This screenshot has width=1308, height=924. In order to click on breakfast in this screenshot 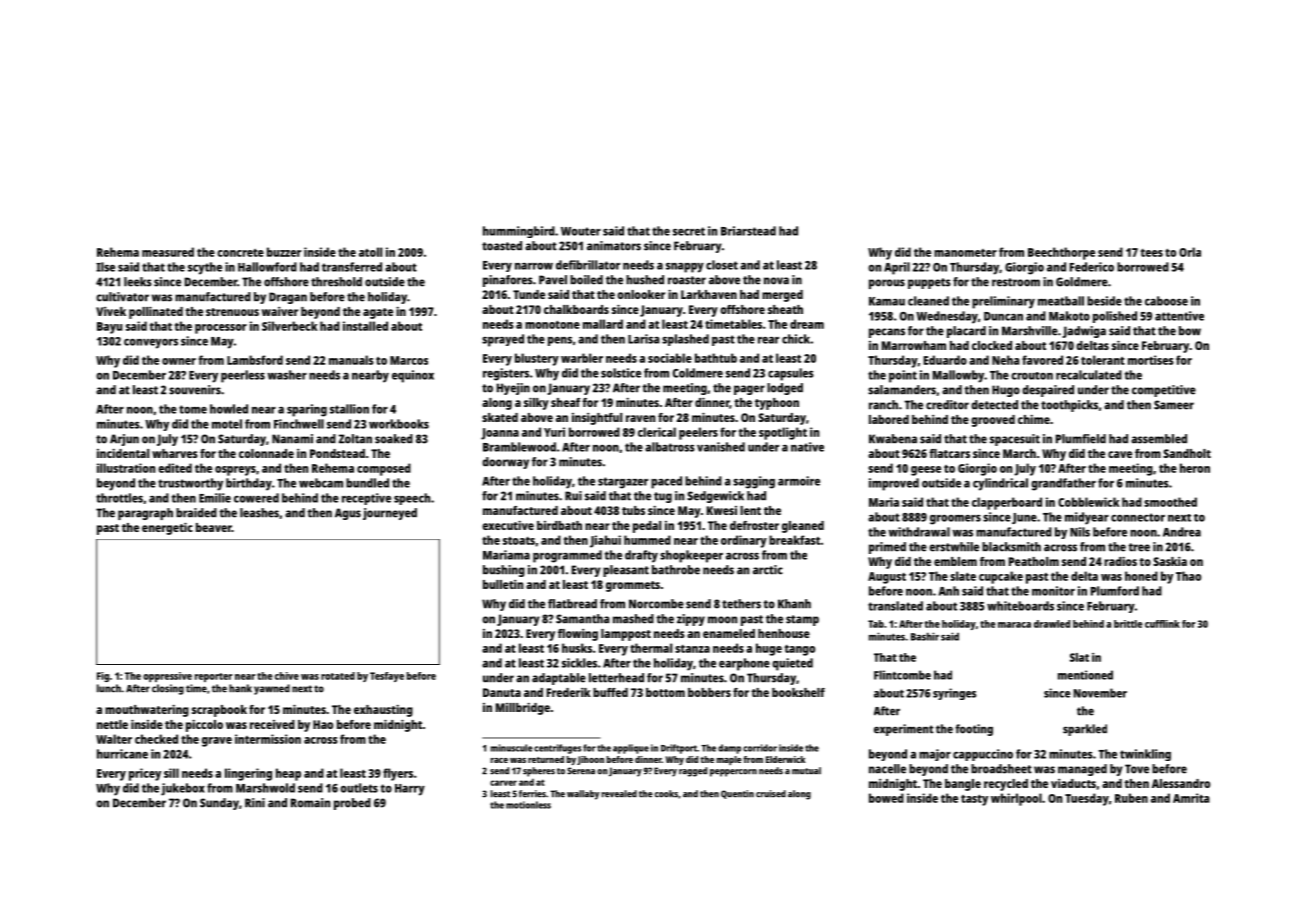, I will do `click(794, 540)`.
